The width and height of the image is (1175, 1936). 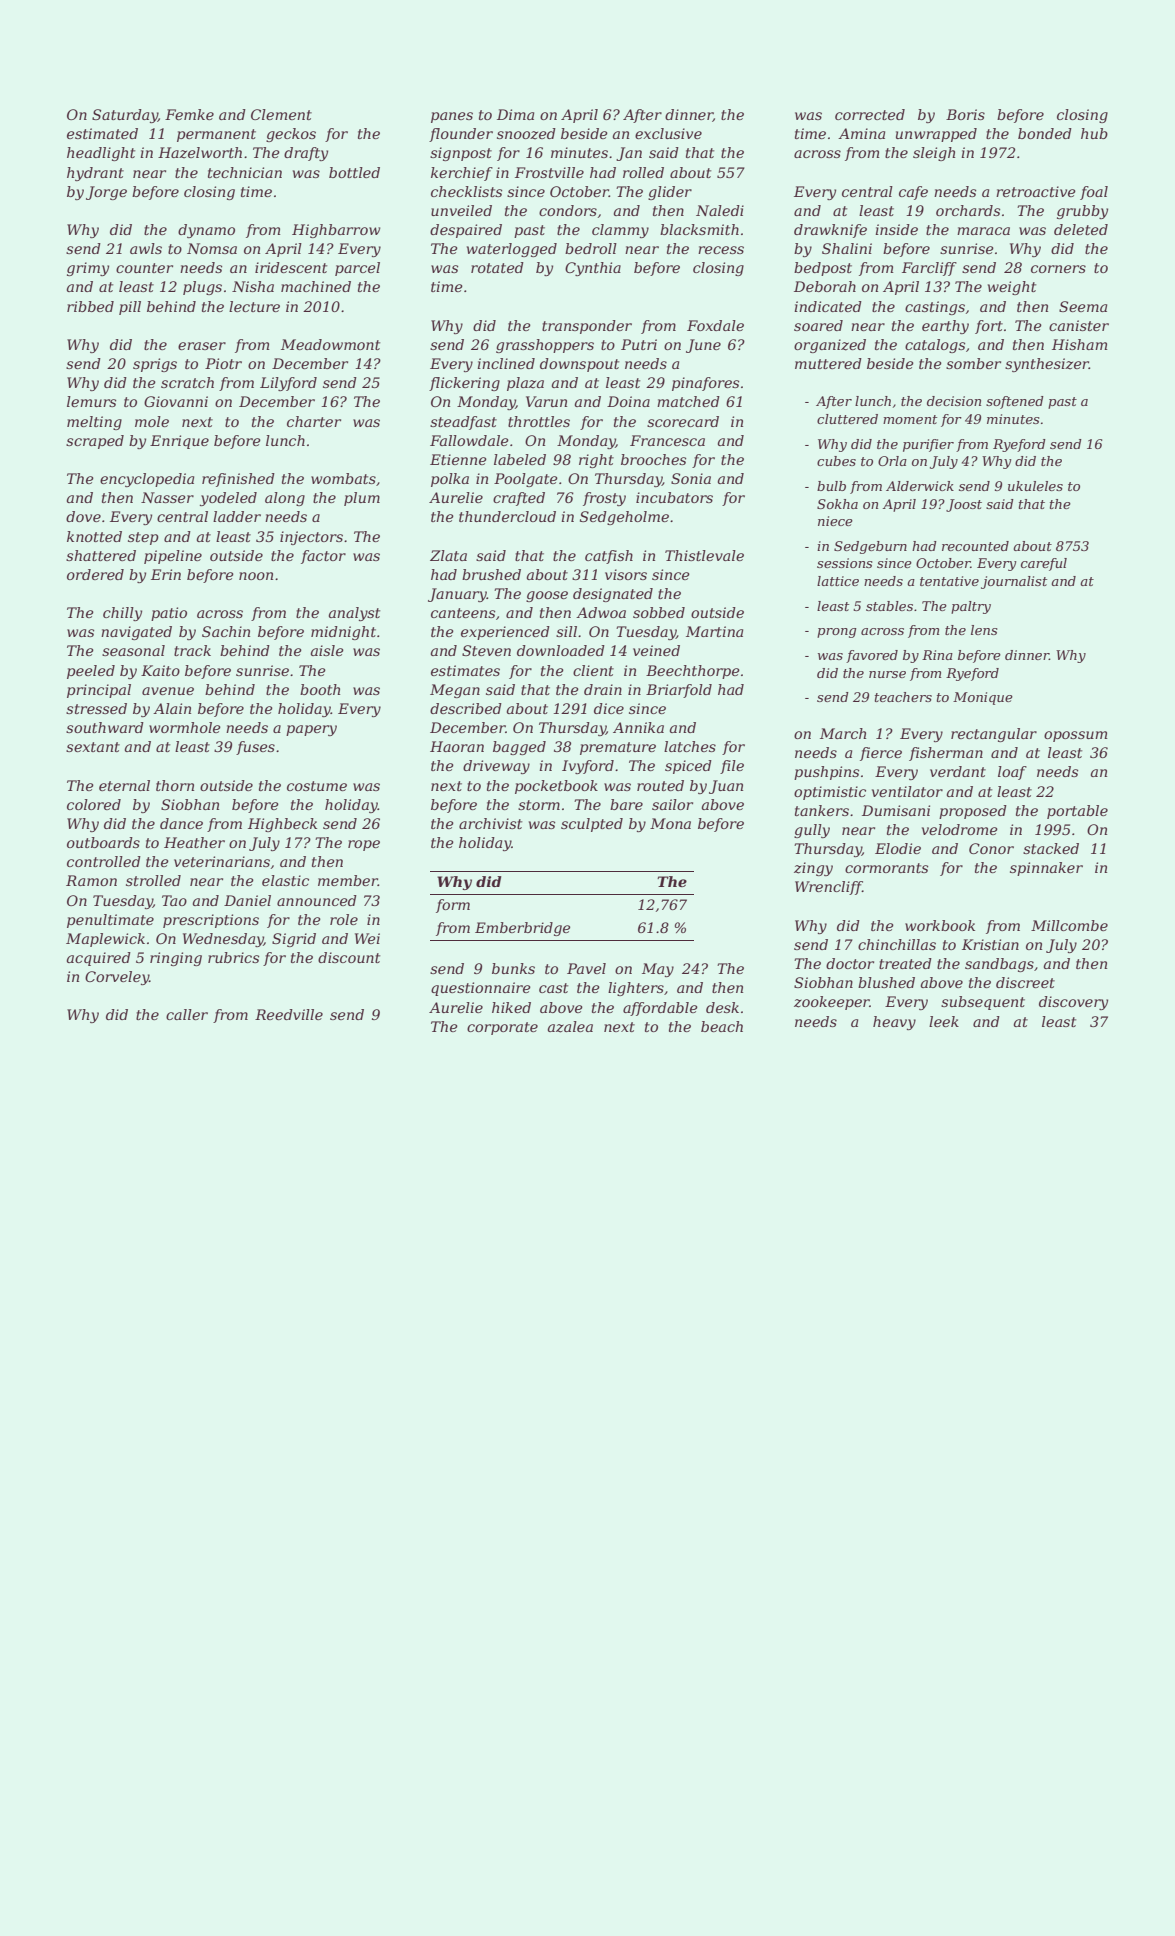 What do you see at coordinates (448, 555) in the image?
I see `Zlata` at bounding box center [448, 555].
